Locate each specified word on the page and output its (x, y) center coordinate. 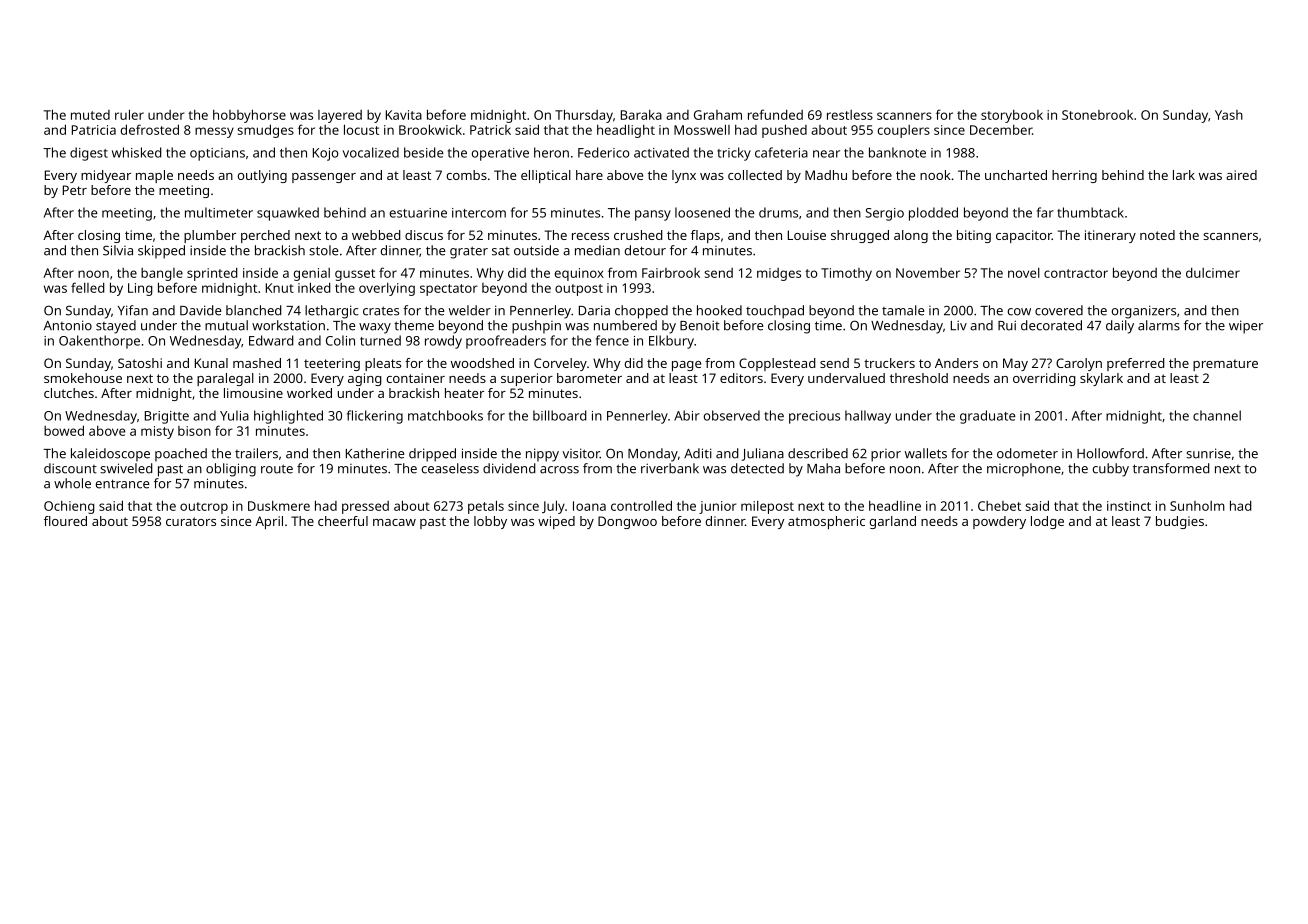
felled (88, 287)
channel (1217, 415)
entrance (122, 484)
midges (779, 274)
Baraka (641, 115)
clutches (69, 393)
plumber (210, 236)
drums (778, 212)
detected (757, 468)
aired (1241, 175)
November (928, 273)
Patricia (94, 130)
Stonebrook (1097, 115)
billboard (560, 415)
